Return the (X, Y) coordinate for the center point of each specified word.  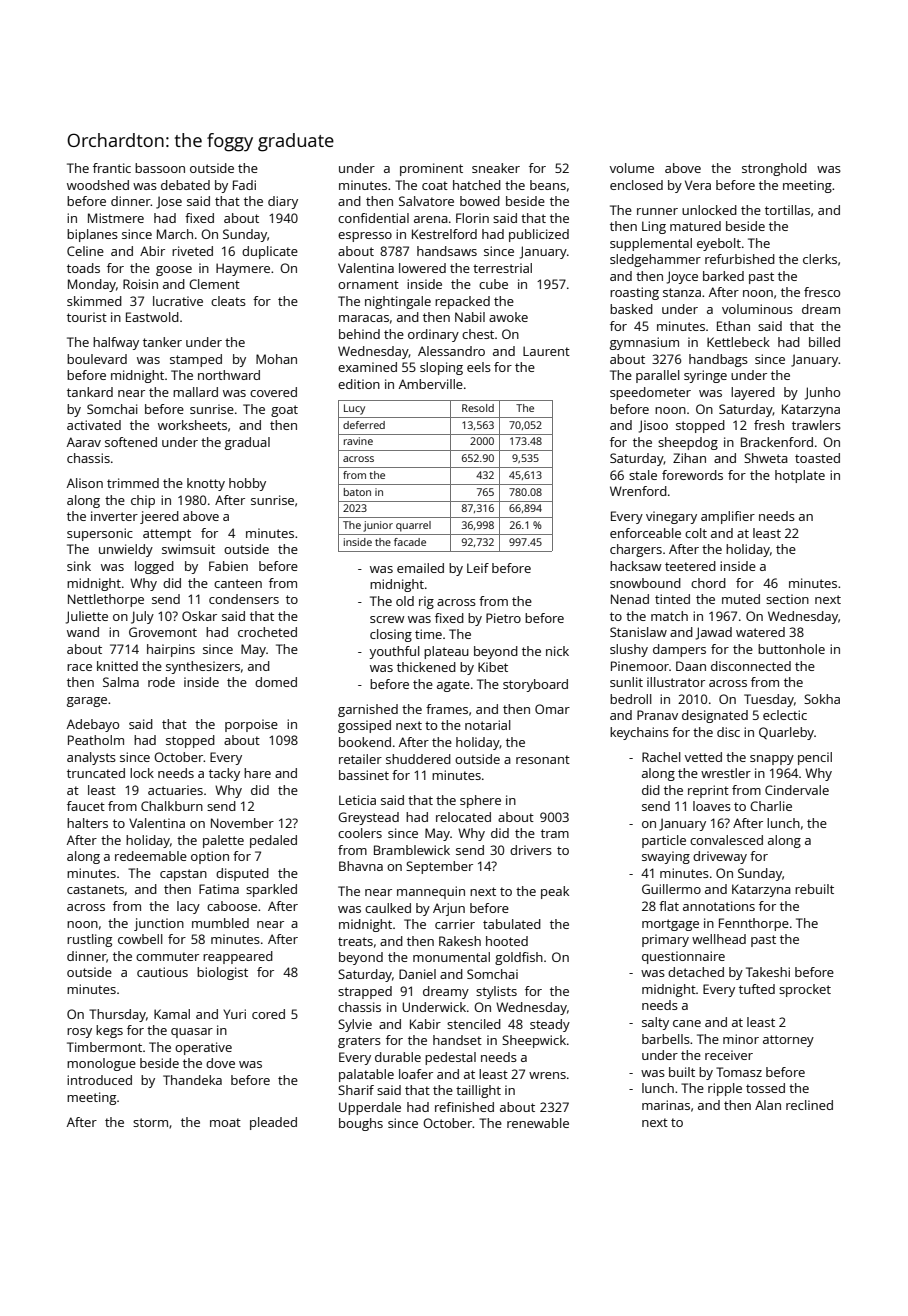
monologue (101, 1064)
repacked (462, 302)
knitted (117, 666)
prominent (431, 169)
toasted (817, 458)
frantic (112, 168)
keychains (639, 733)
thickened (426, 667)
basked (631, 309)
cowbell (140, 939)
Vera (698, 185)
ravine (358, 441)
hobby (247, 484)
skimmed (94, 301)
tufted (757, 989)
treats (355, 941)
